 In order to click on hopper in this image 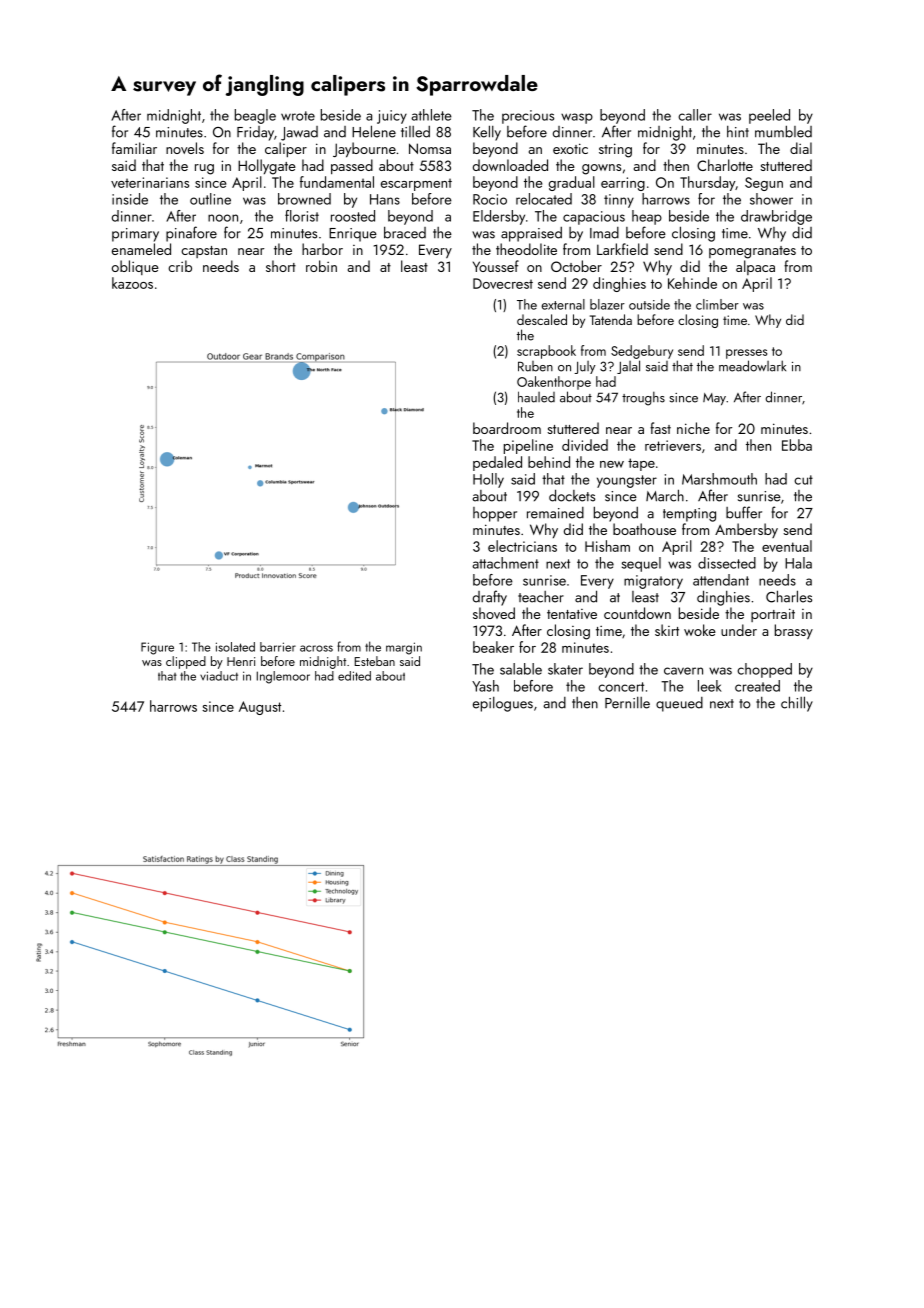, I will do `click(495, 514)`.
